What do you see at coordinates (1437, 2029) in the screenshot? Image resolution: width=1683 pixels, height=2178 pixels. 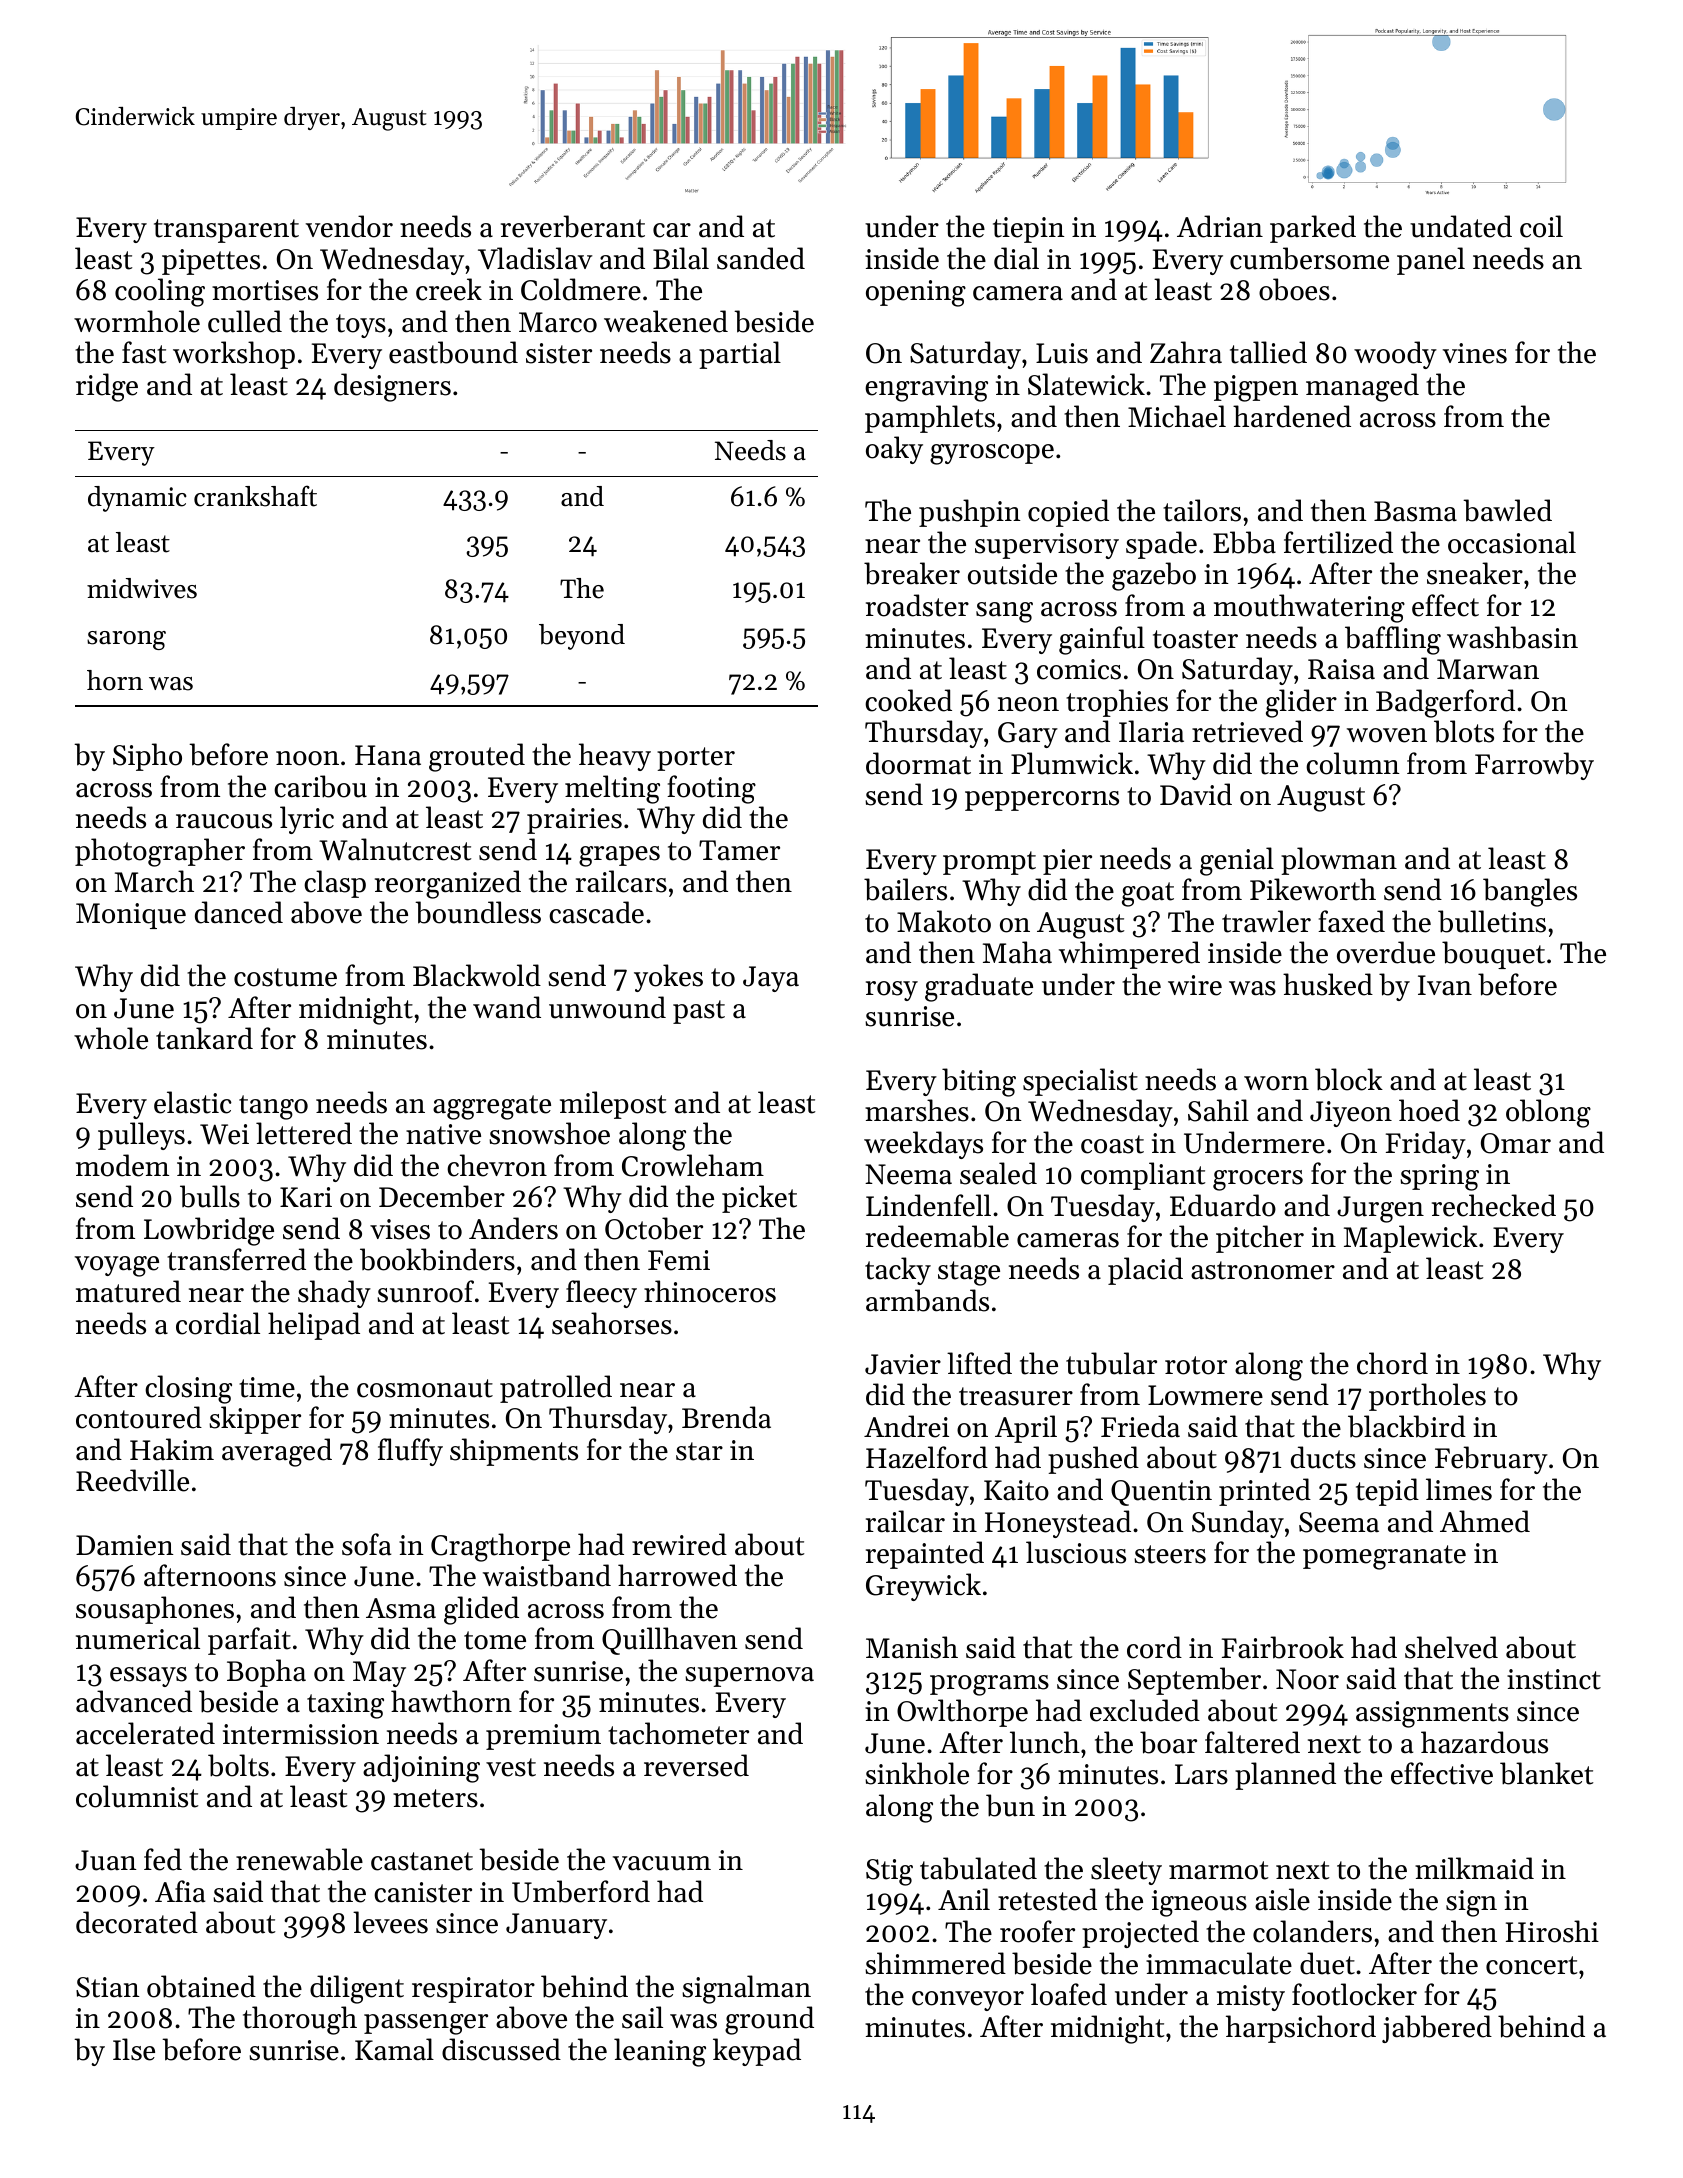 I see `jabbered` at bounding box center [1437, 2029].
